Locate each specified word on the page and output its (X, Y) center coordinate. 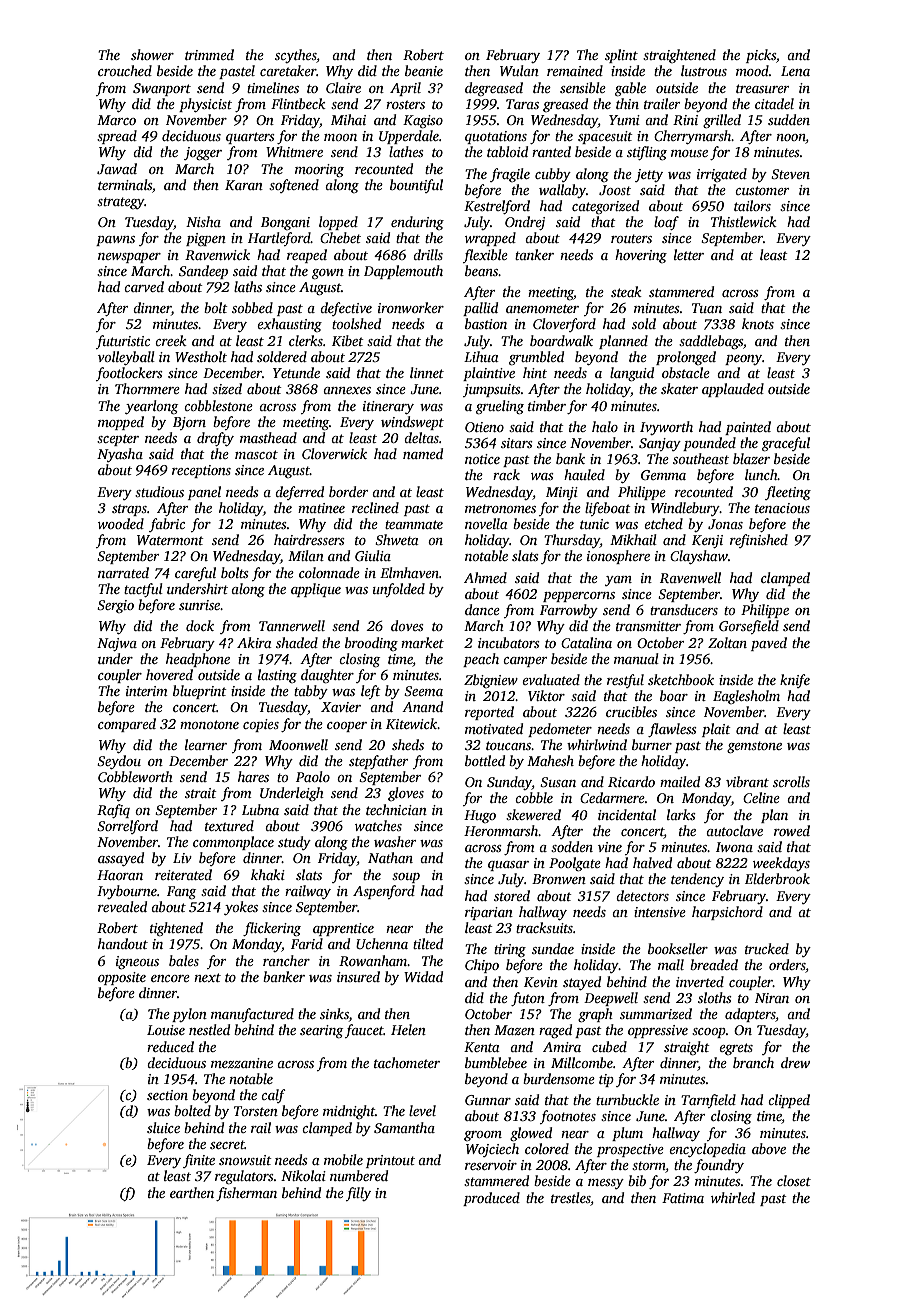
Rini (685, 120)
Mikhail (633, 539)
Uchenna (382, 943)
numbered (359, 1175)
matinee (321, 508)
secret (227, 1144)
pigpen (206, 239)
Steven (790, 174)
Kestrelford (497, 207)
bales (184, 960)
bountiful (416, 186)
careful (195, 574)
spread (117, 137)
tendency (697, 880)
